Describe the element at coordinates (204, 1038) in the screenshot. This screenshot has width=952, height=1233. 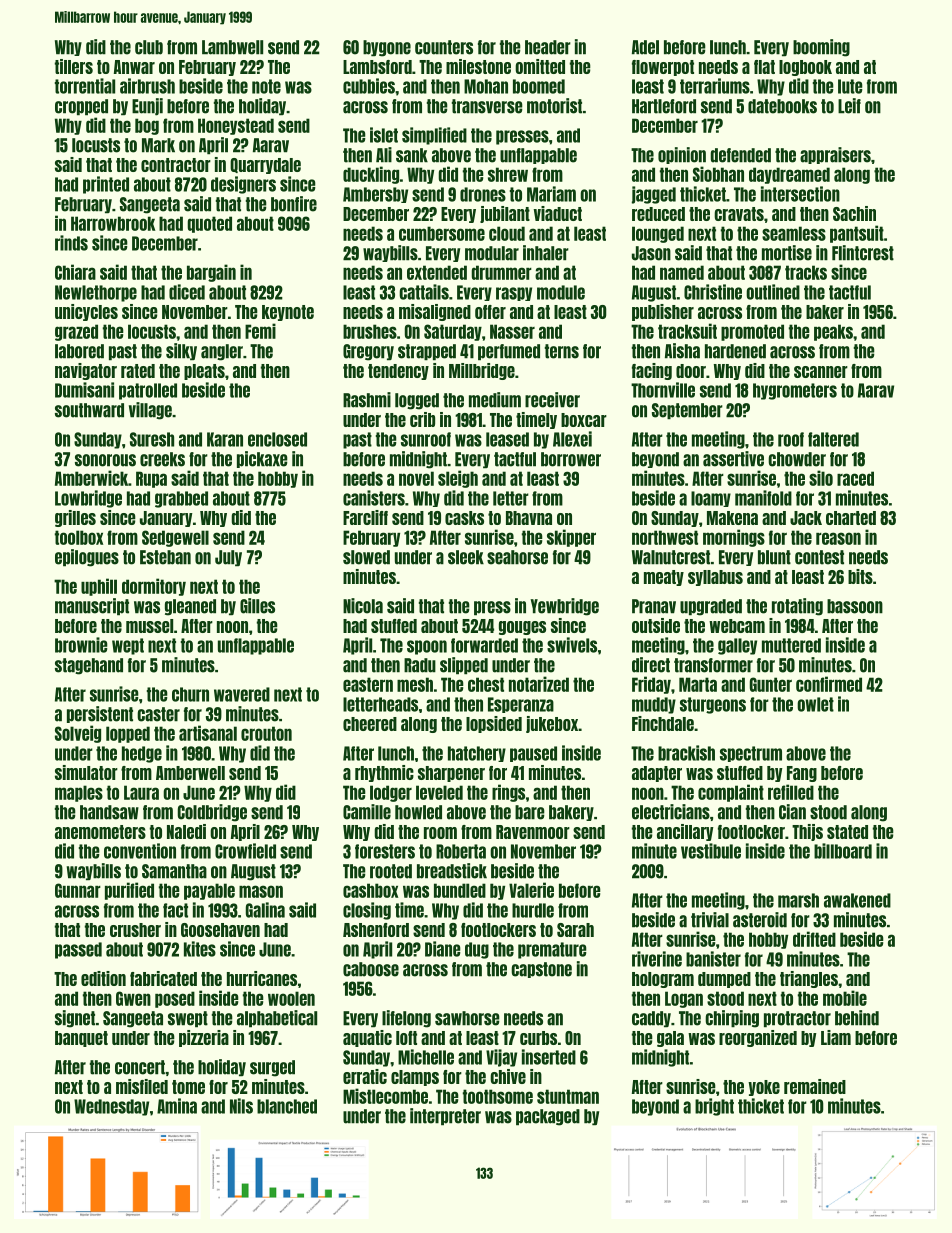
I see `pizzeria` at that location.
